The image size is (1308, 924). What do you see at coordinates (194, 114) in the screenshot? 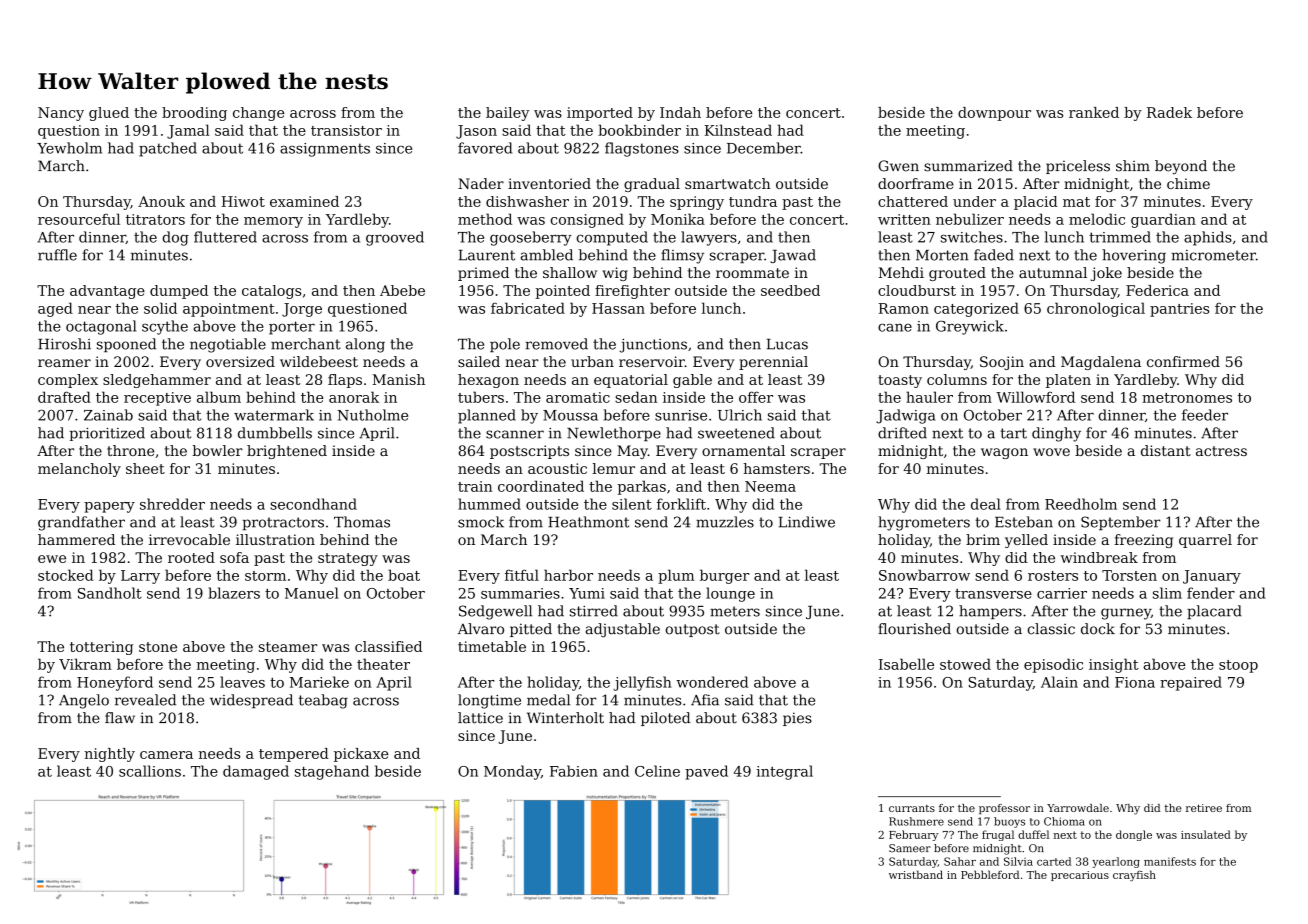
I see `brooding` at bounding box center [194, 114].
